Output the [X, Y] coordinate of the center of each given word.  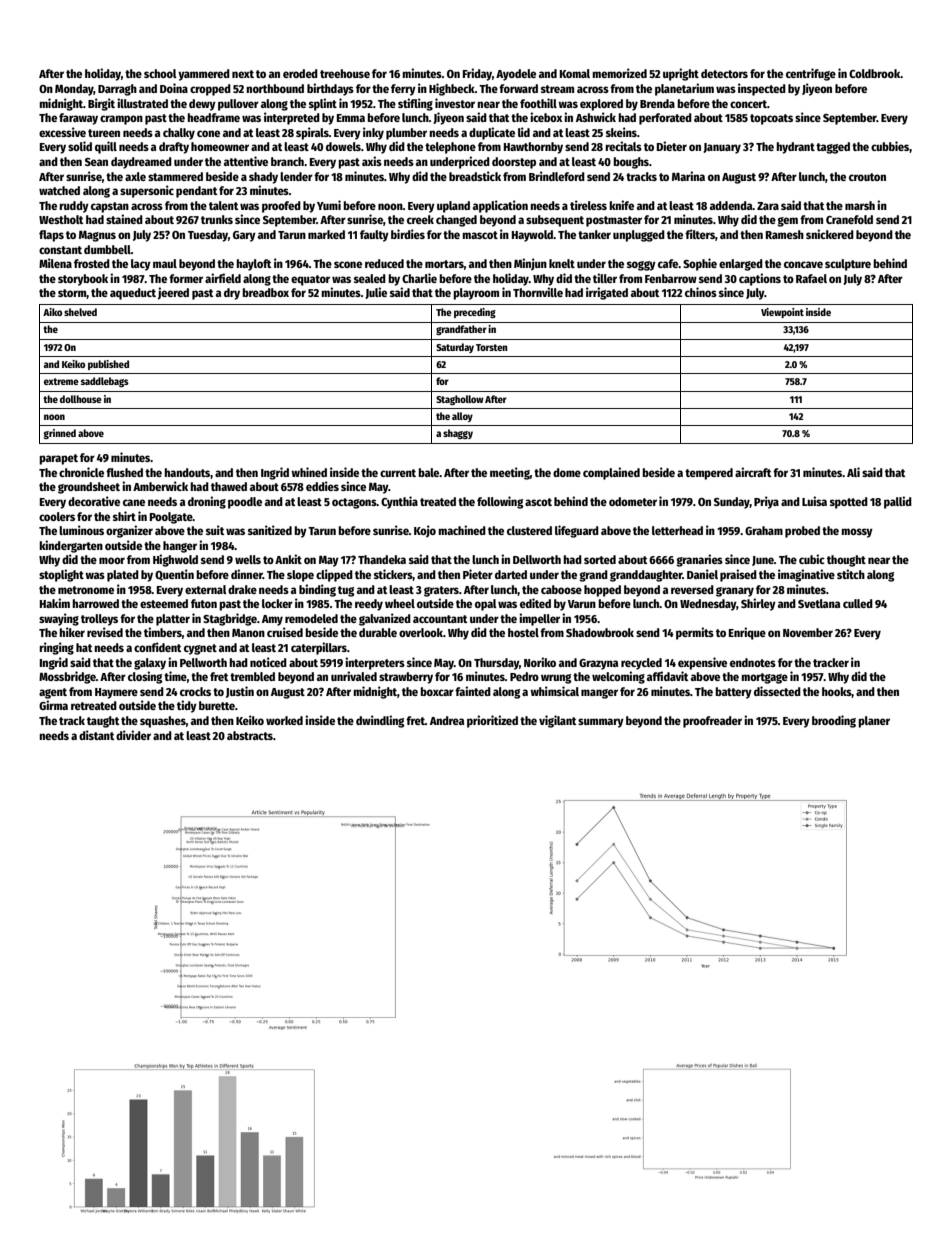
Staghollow [460, 400]
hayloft [253, 265]
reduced [384, 263]
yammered [204, 75]
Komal [575, 73]
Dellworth [537, 559]
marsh [860, 205]
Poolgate [171, 518]
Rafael [811, 278]
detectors [724, 73]
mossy [857, 533]
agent [53, 693]
